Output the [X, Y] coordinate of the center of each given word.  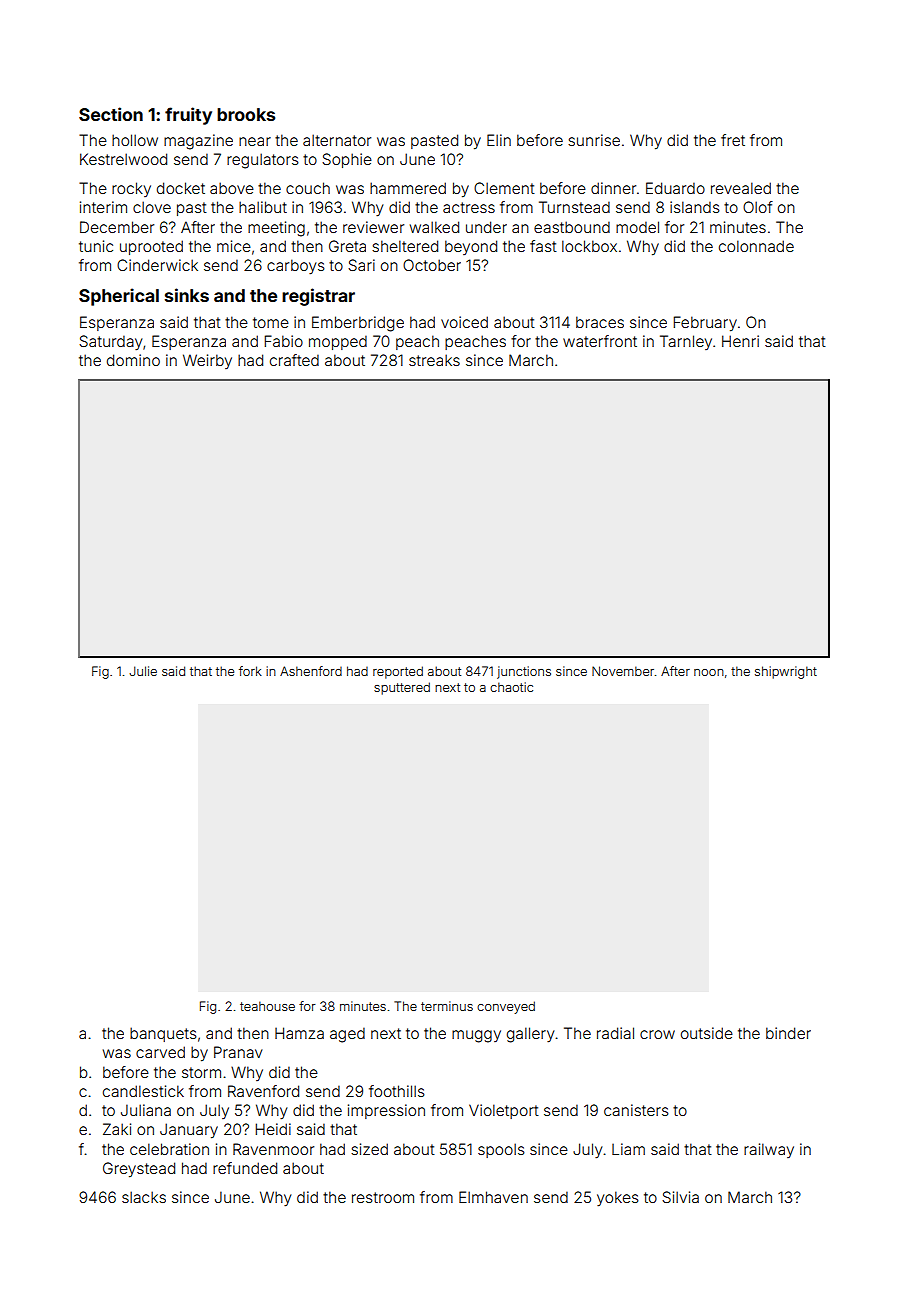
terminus [447, 1006]
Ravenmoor [273, 1149]
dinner [613, 188]
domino [133, 360]
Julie [143, 671]
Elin [499, 140]
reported [398, 672]
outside [707, 1033]
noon [709, 672]
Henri [740, 341]
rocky [131, 189]
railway [769, 1150]
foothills [397, 1091]
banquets [163, 1034]
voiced [464, 322]
